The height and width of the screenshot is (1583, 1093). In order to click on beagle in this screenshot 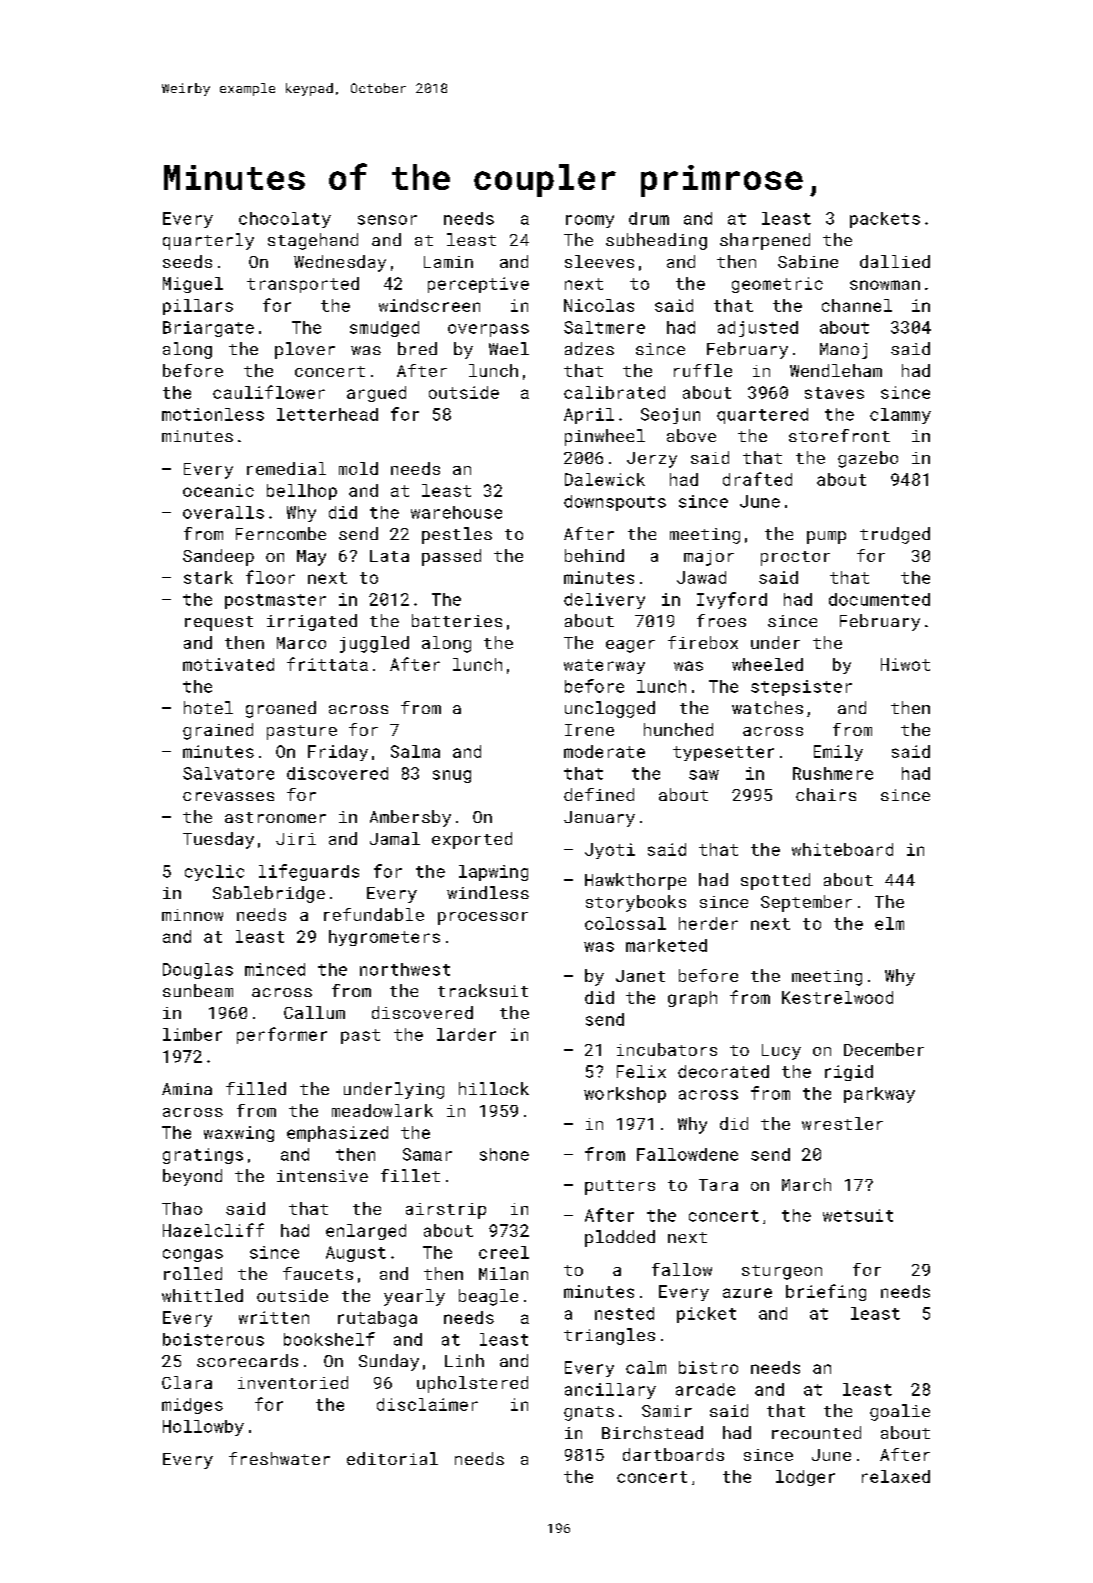, I will do `click(488, 1297)`.
